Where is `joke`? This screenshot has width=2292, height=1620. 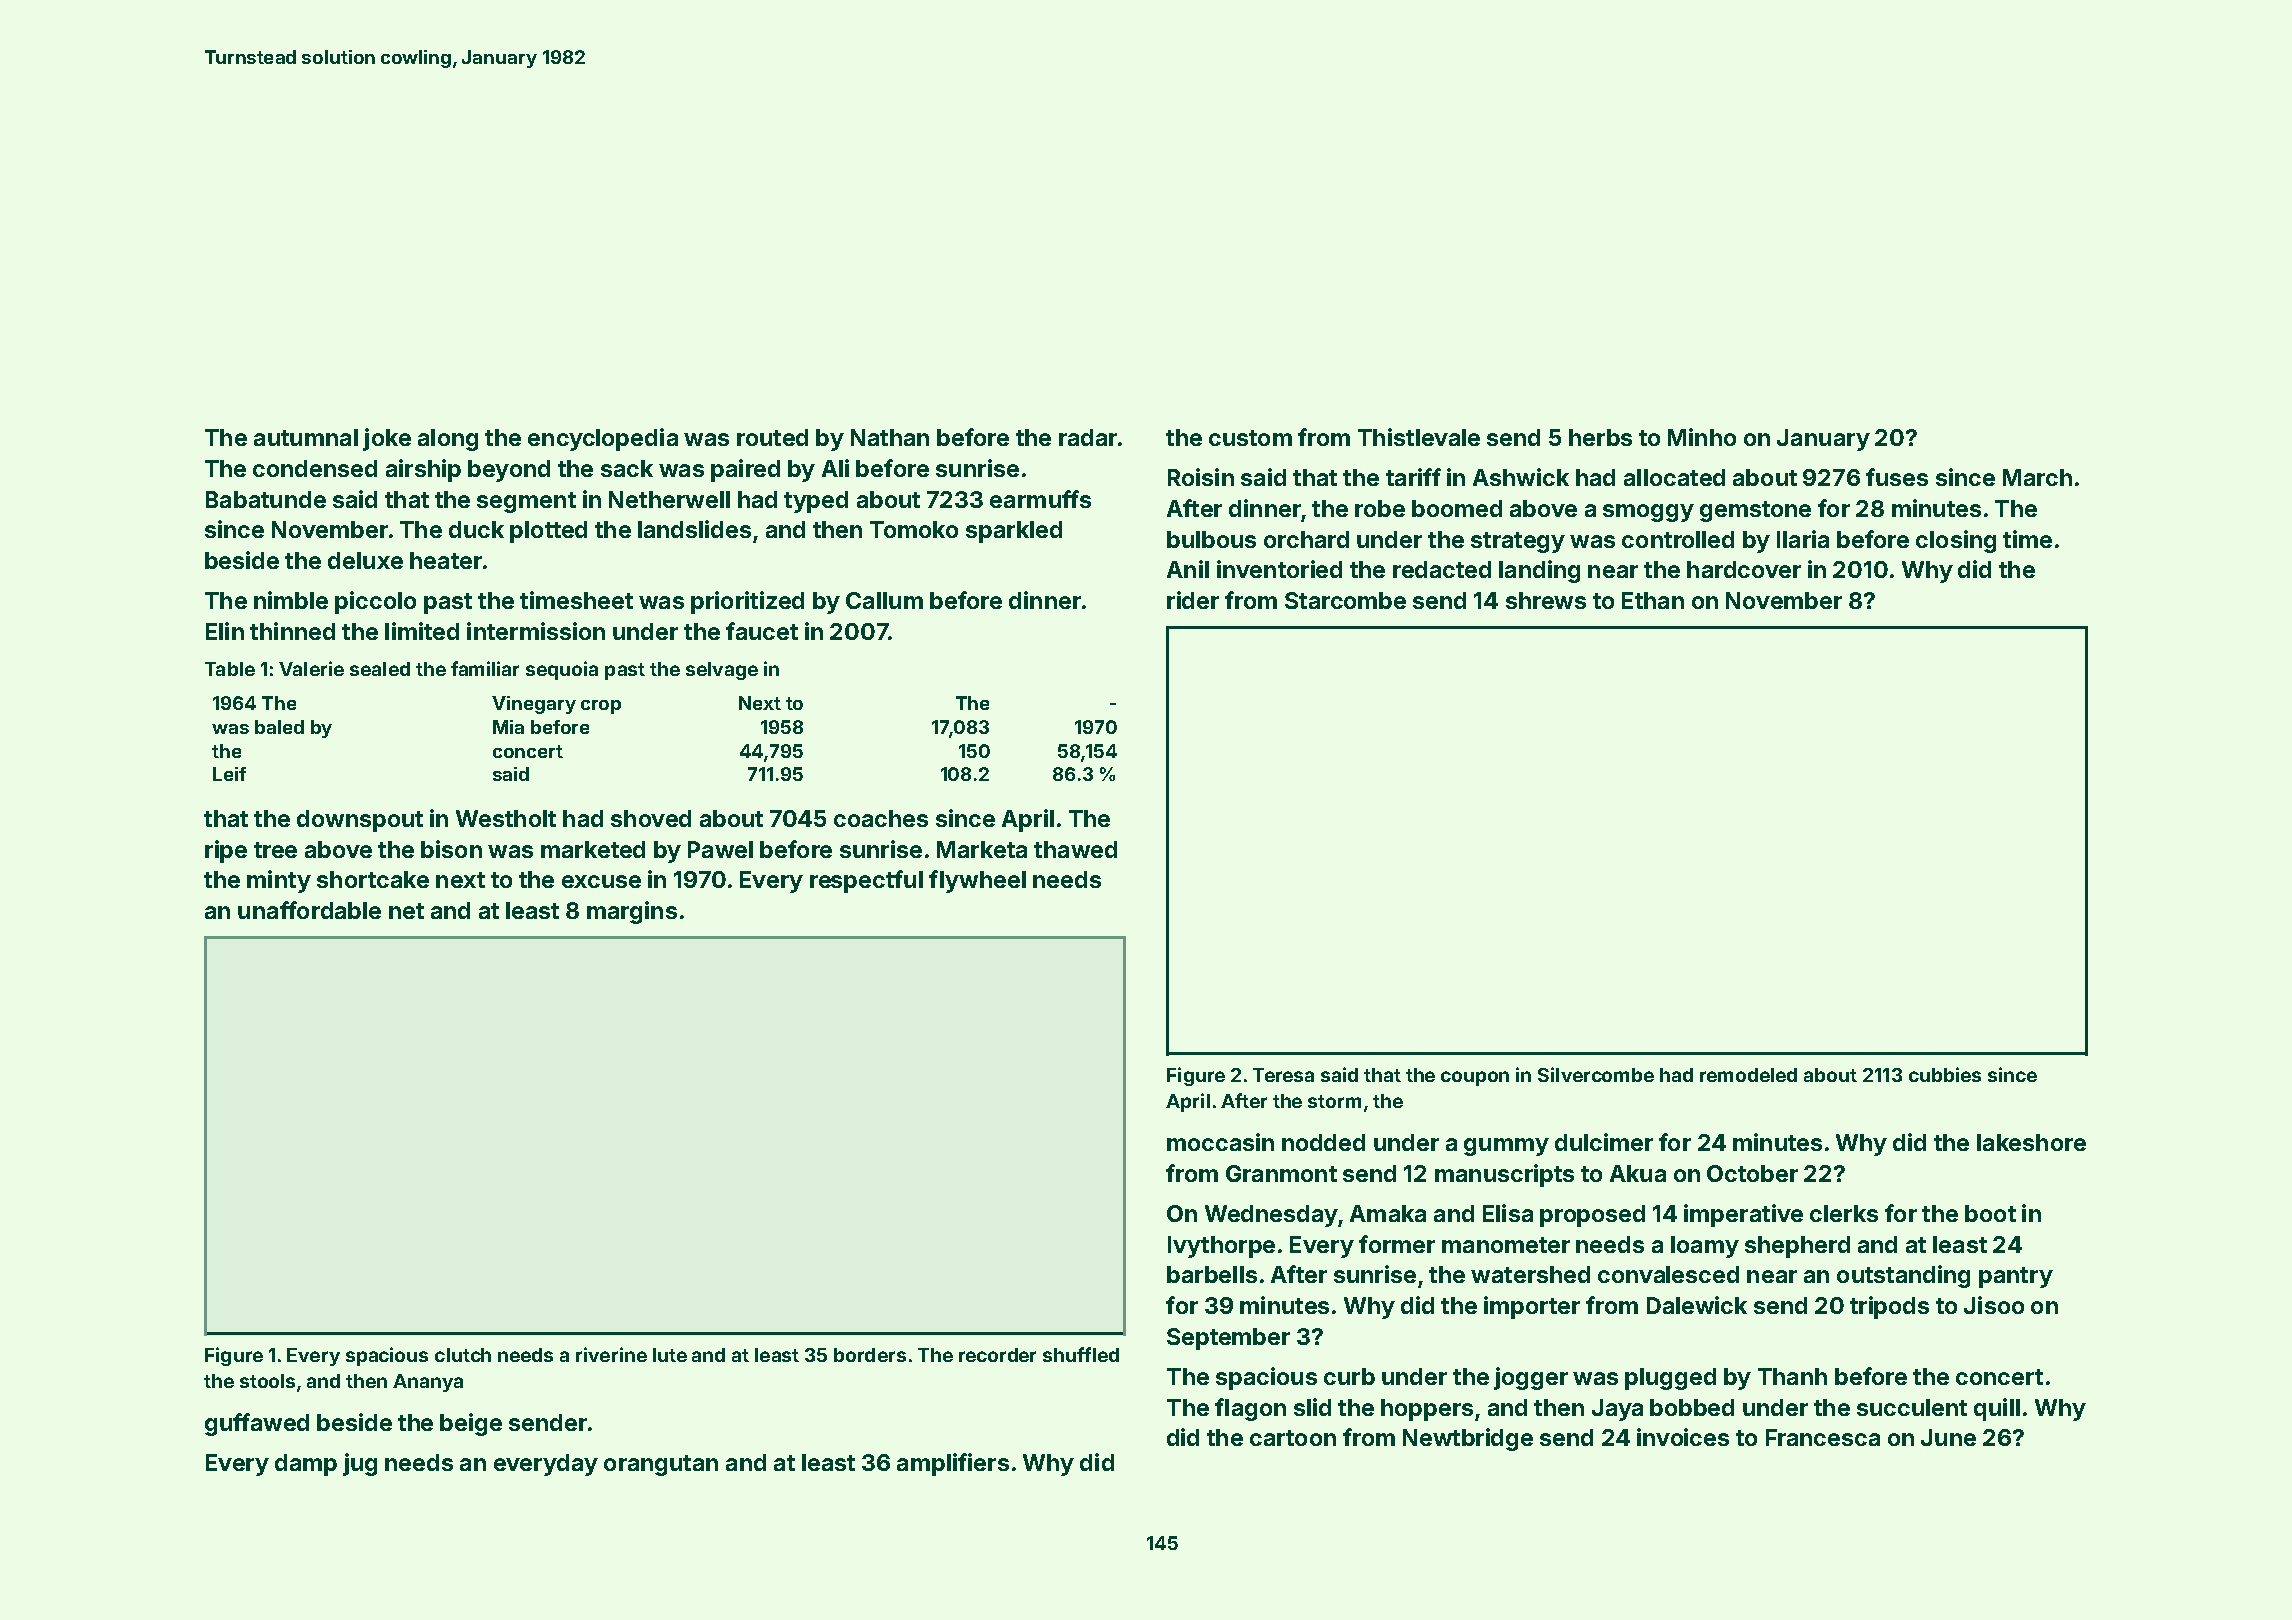 joke is located at coordinates (387, 439).
